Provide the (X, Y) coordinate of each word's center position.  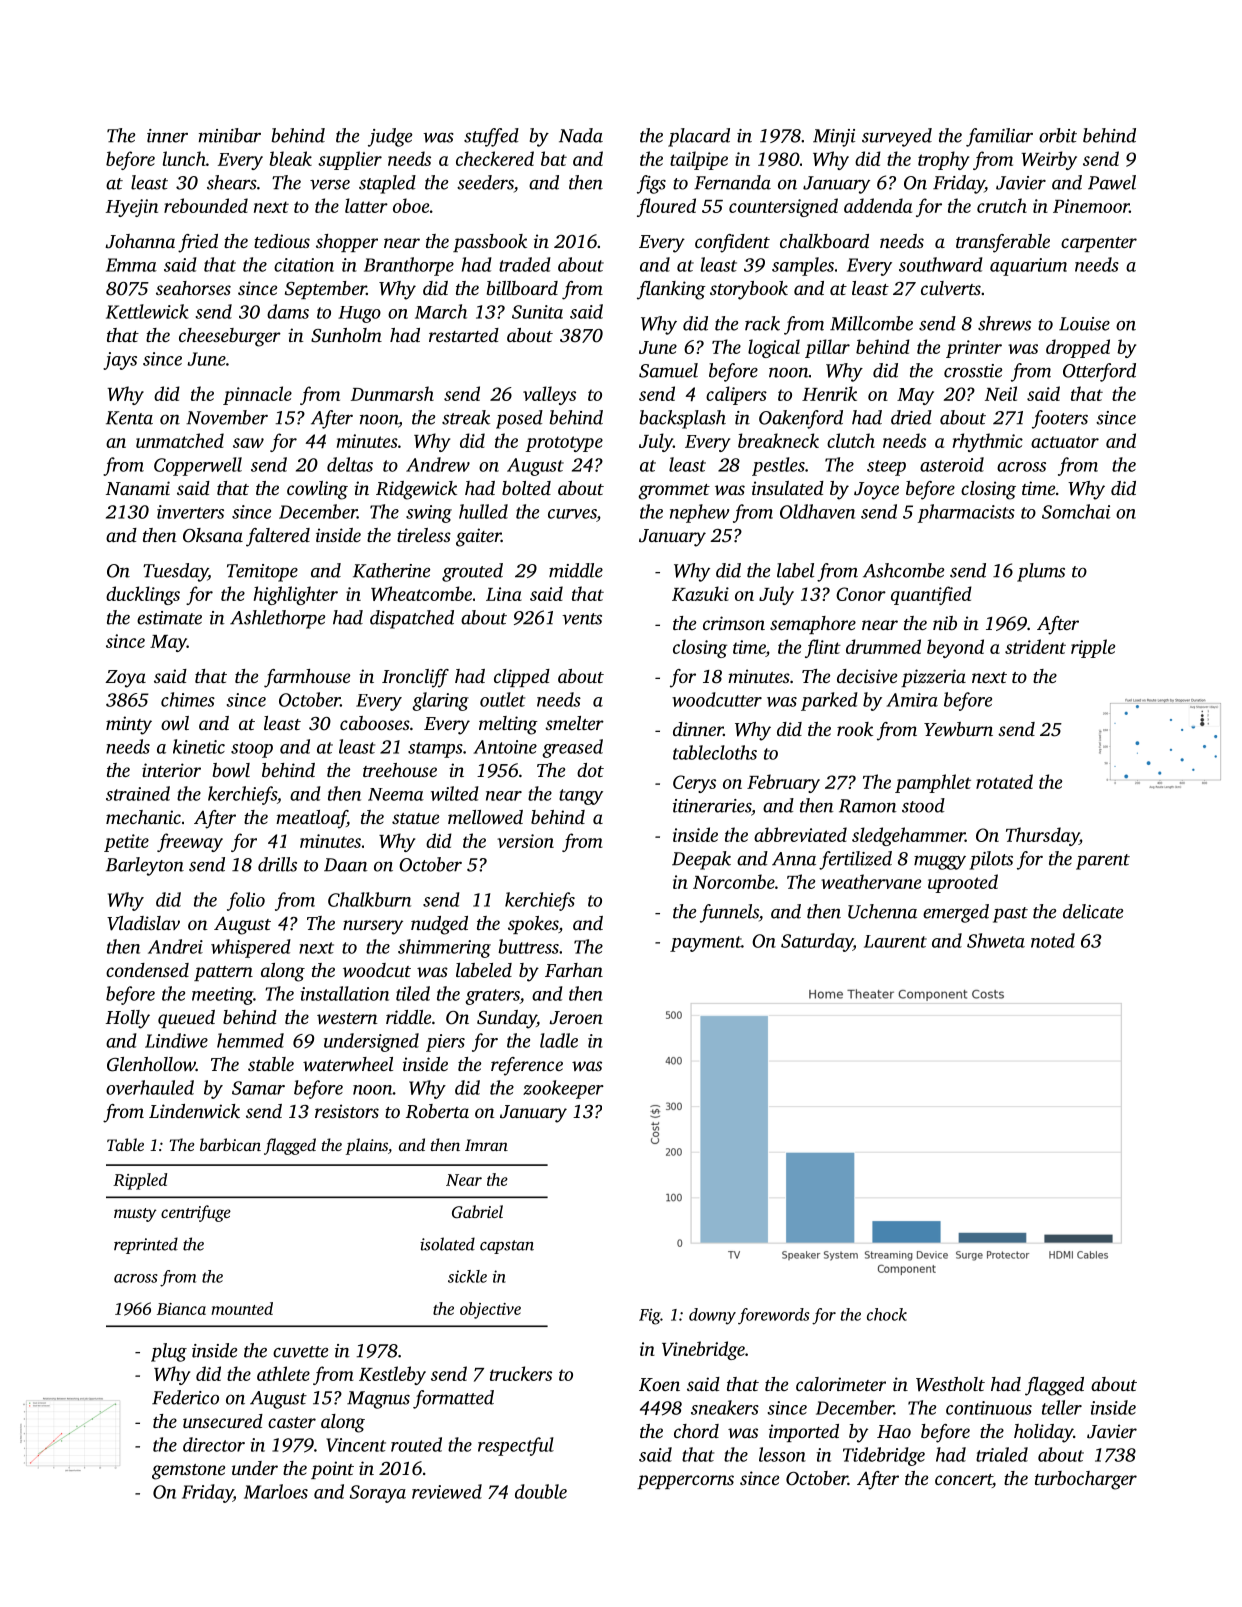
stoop (252, 750)
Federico (185, 1397)
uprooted (963, 883)
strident (1035, 646)
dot (590, 770)
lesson (782, 1454)
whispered (251, 948)
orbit (1058, 135)
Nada (581, 135)
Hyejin (132, 208)
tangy (581, 797)
